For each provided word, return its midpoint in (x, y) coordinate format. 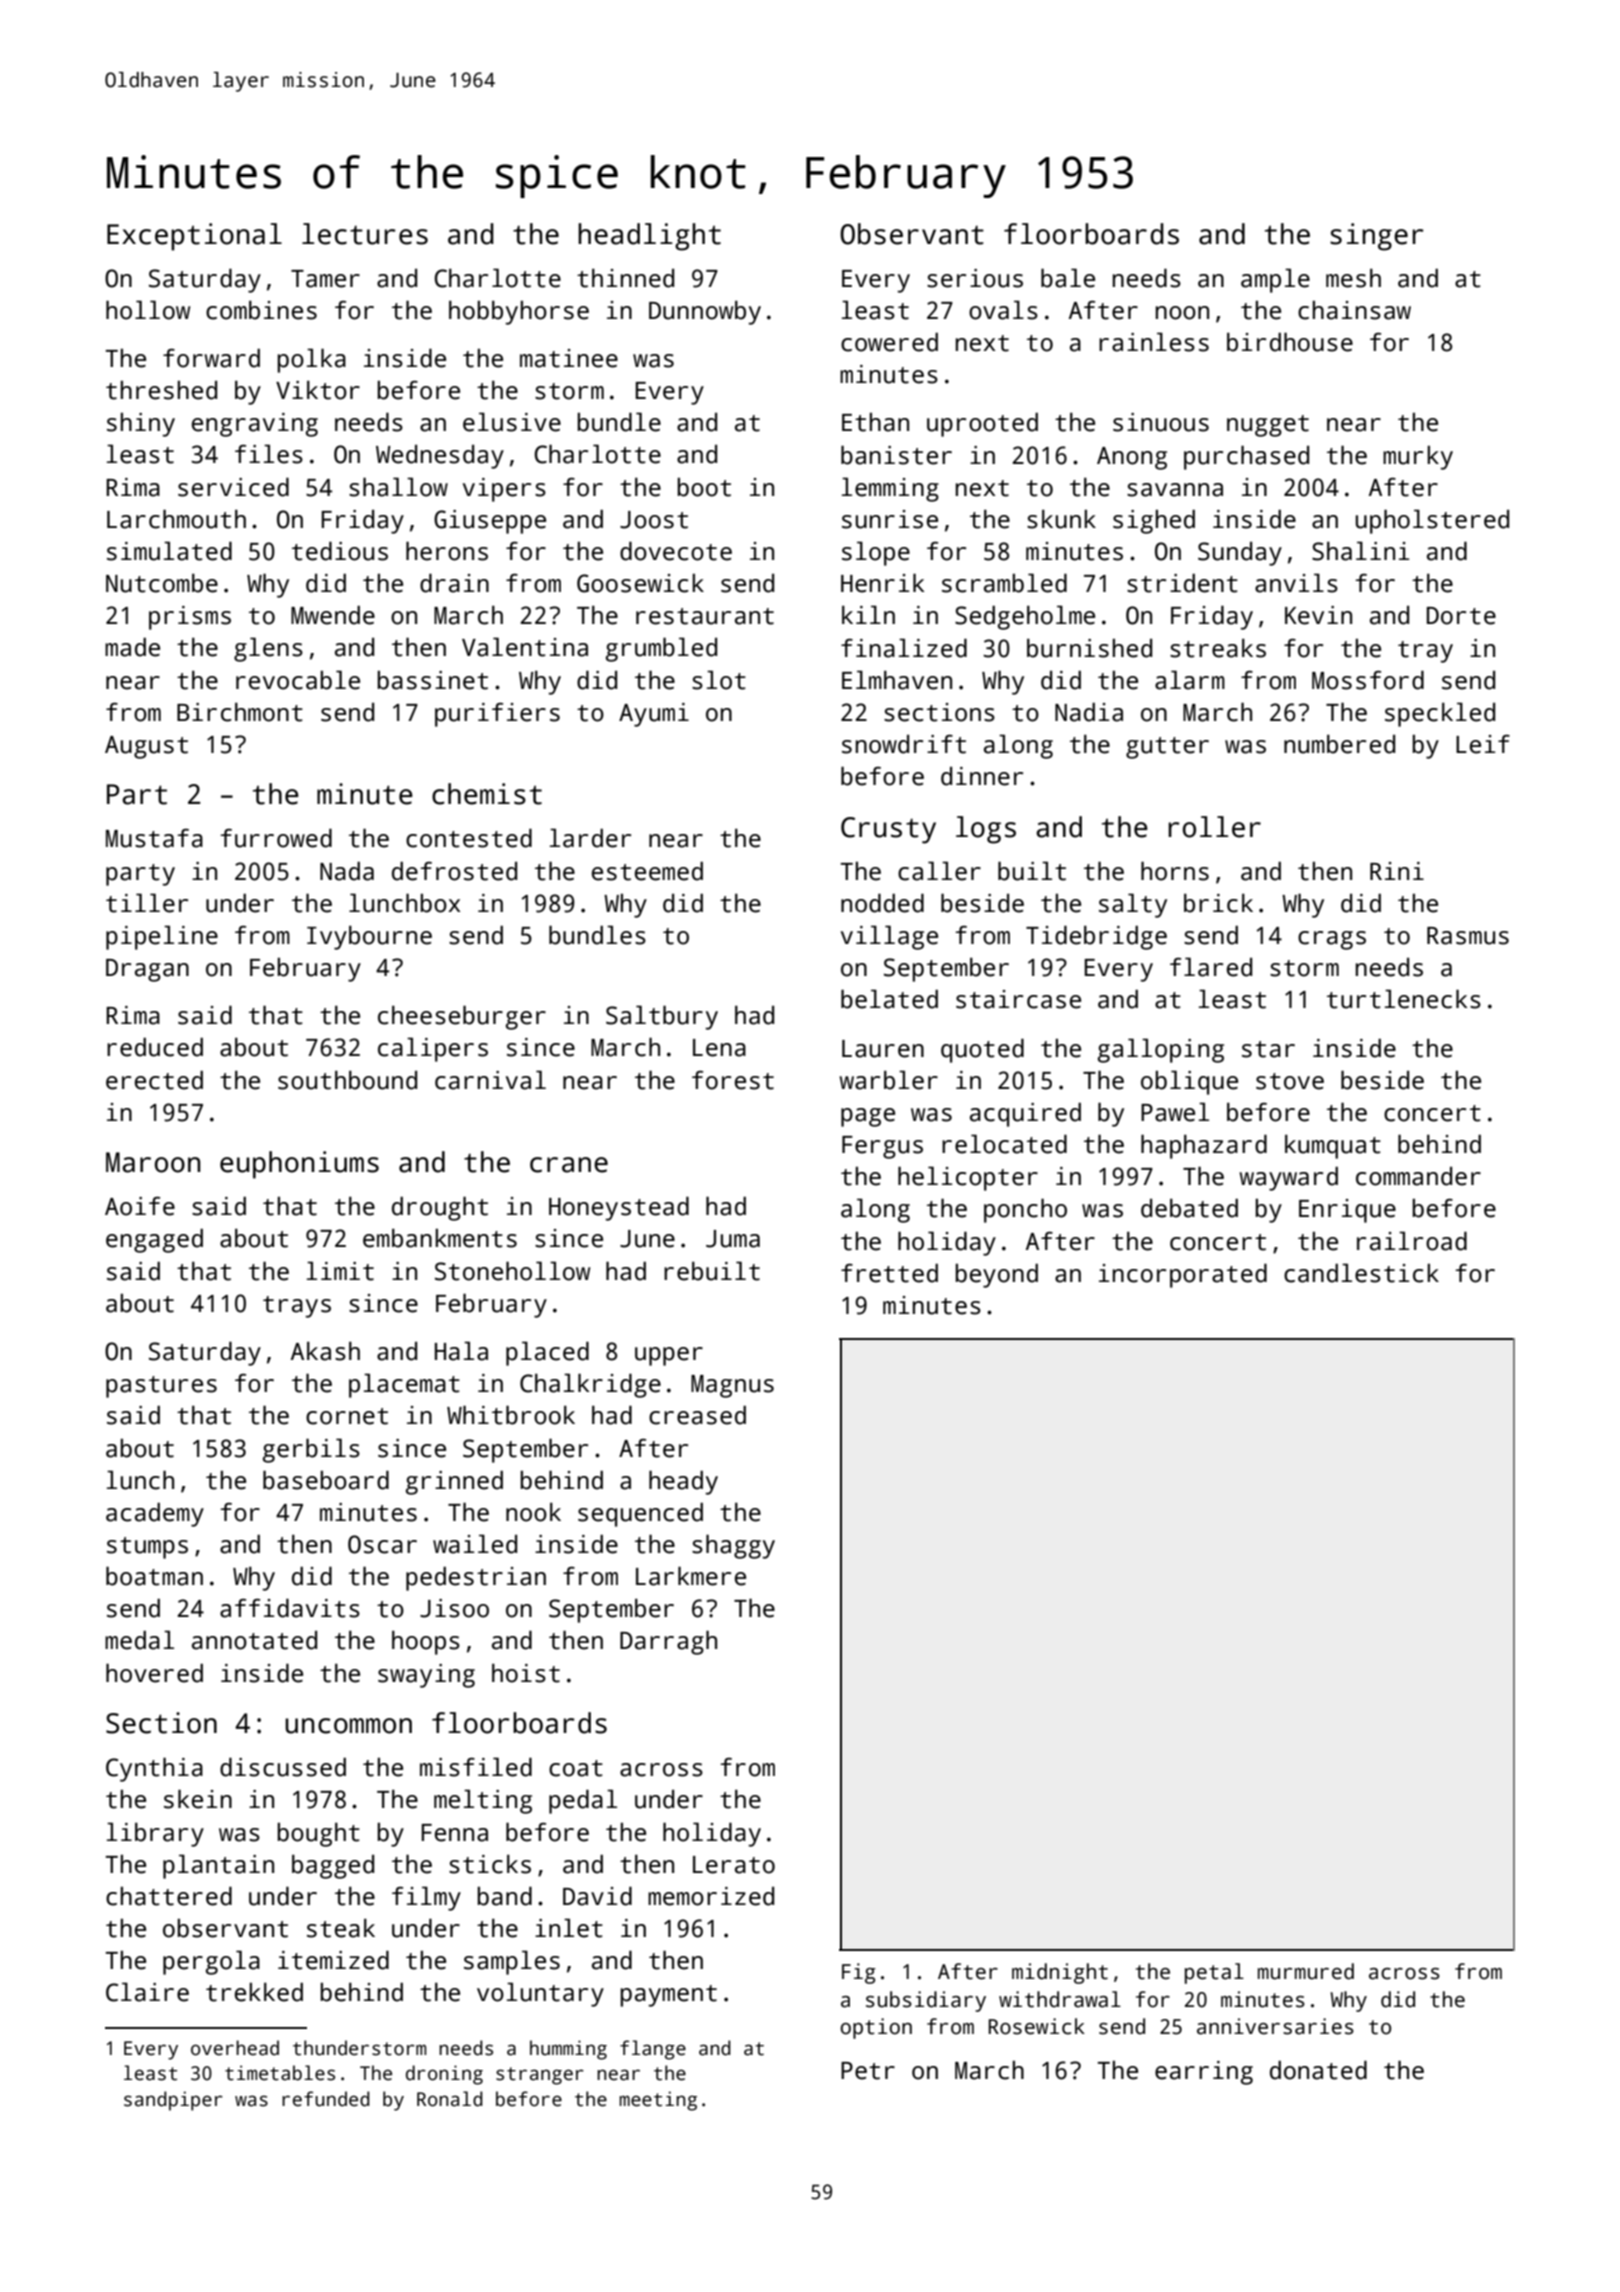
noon (1182, 313)
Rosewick (1037, 2026)
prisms (190, 618)
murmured (1306, 1971)
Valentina (525, 647)
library (155, 1834)
